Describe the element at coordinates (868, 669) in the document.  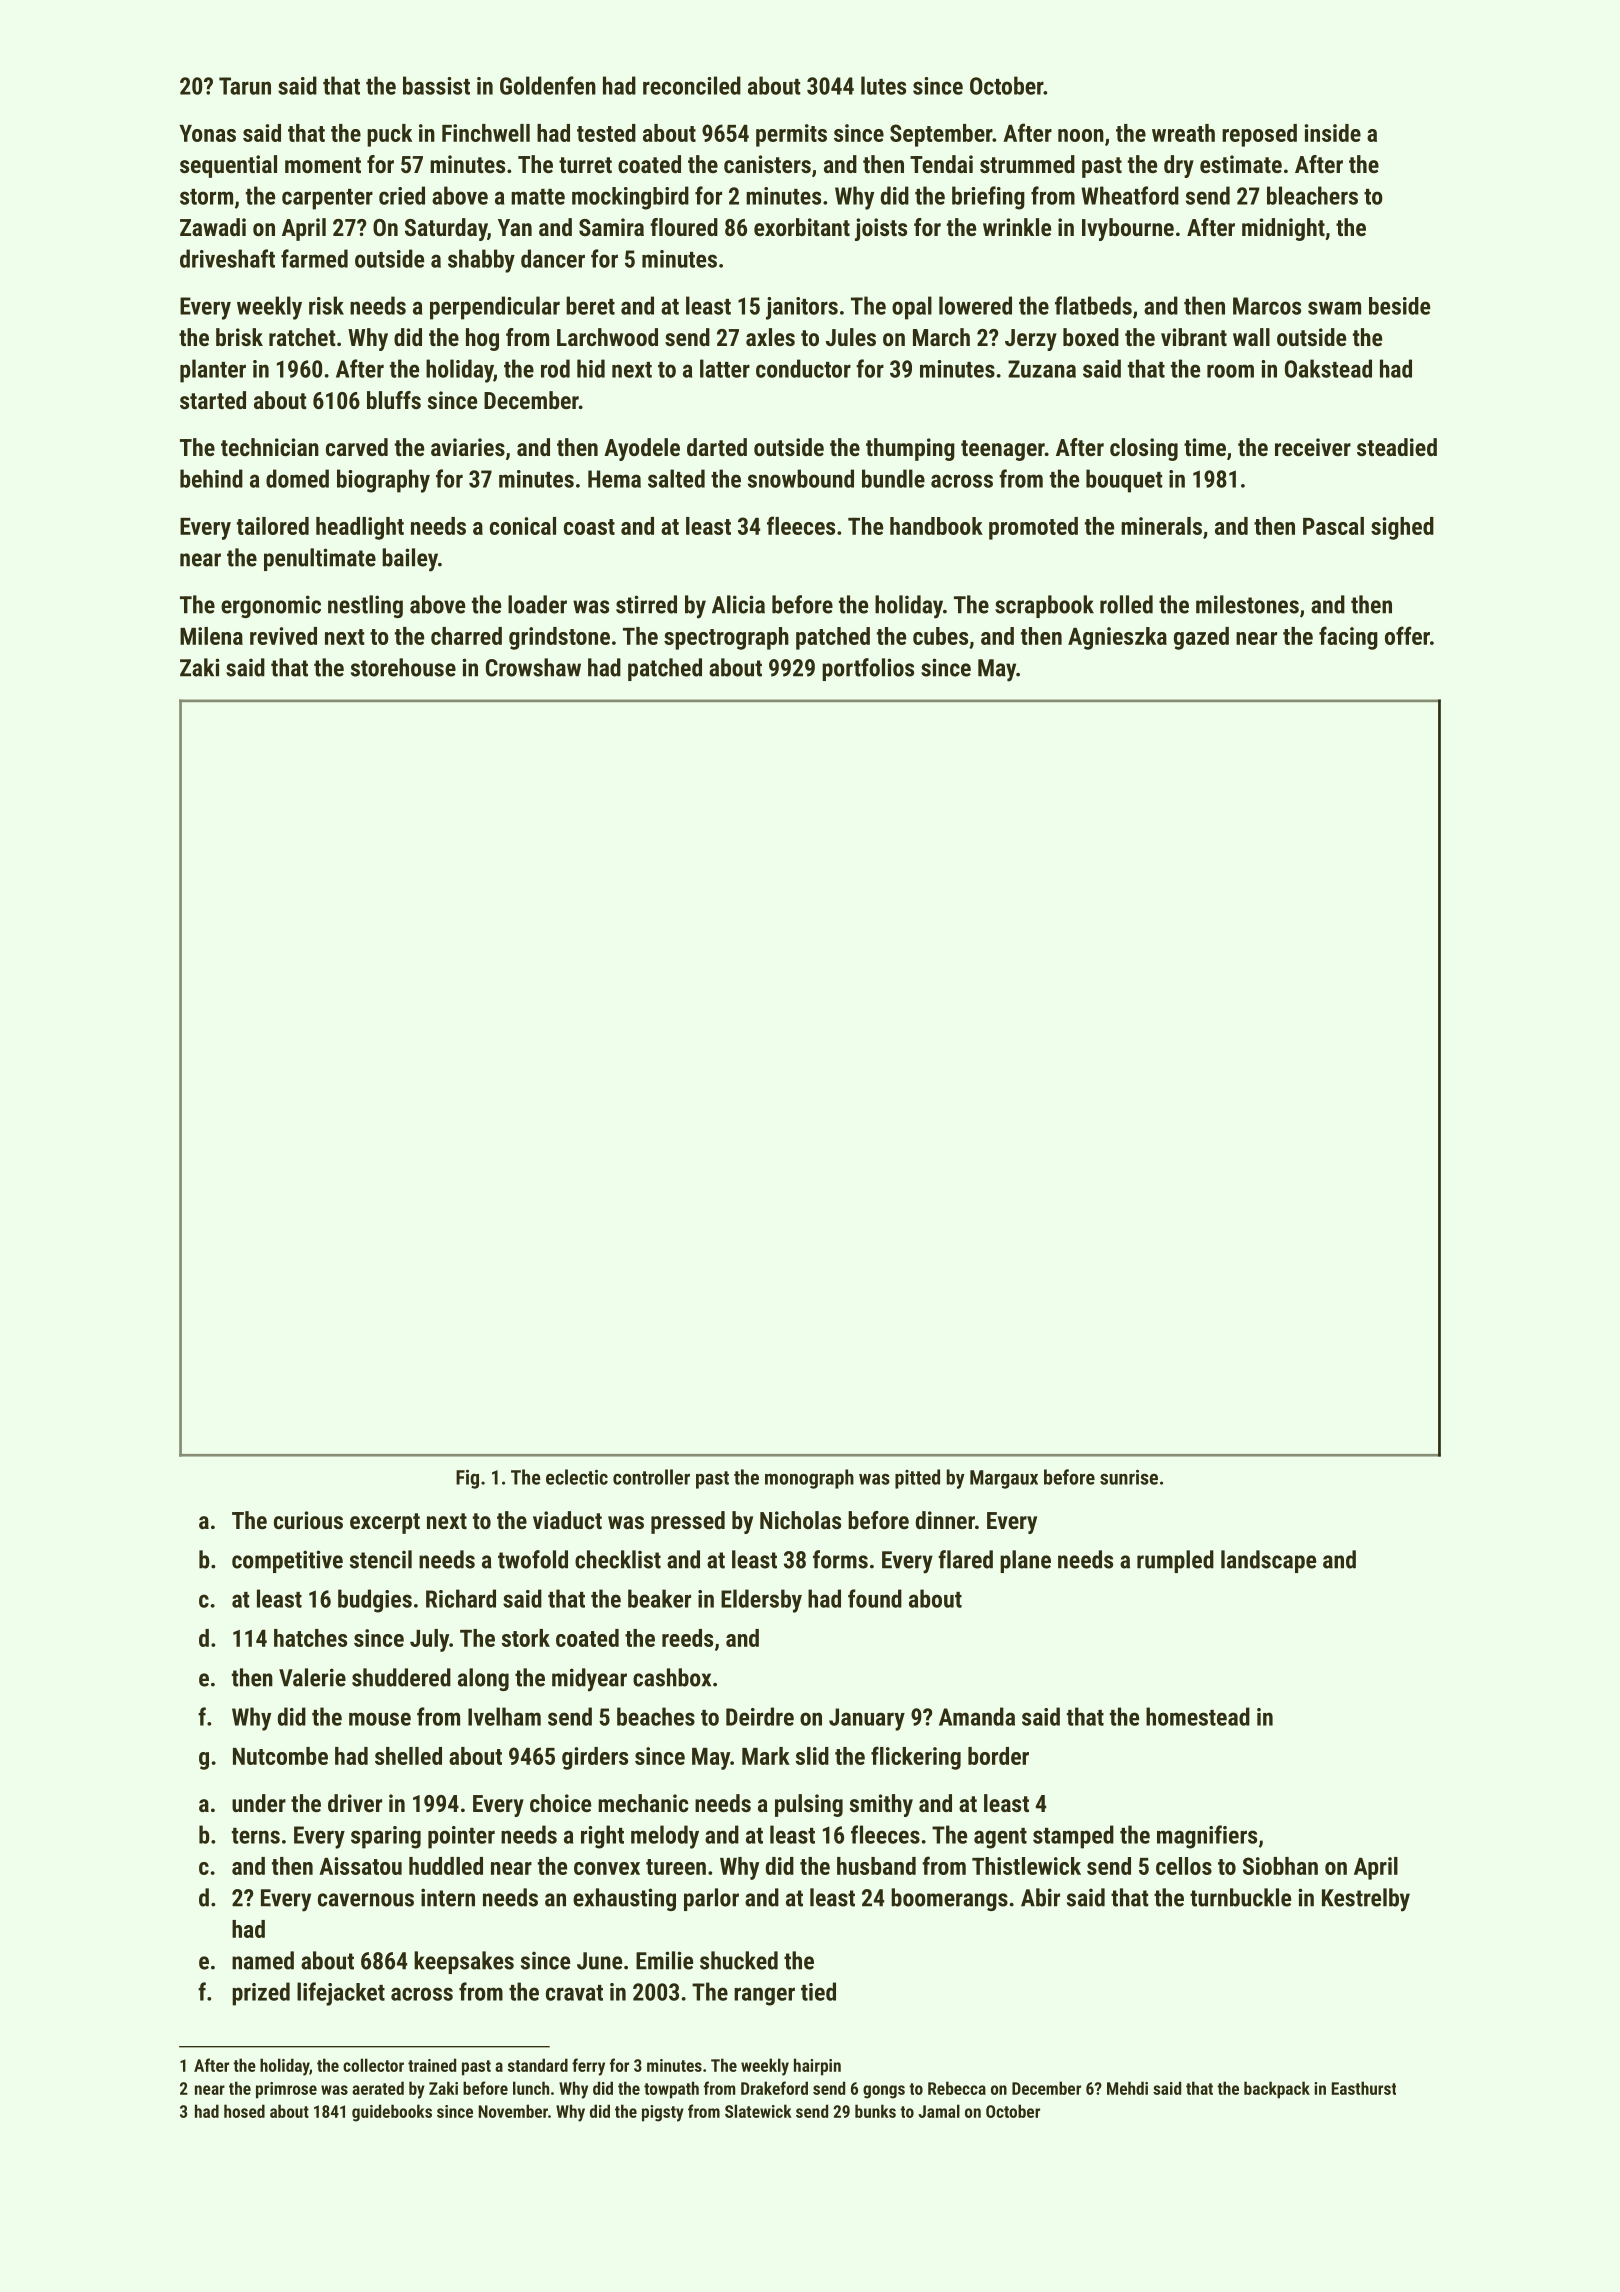
I see `portfolios` at that location.
